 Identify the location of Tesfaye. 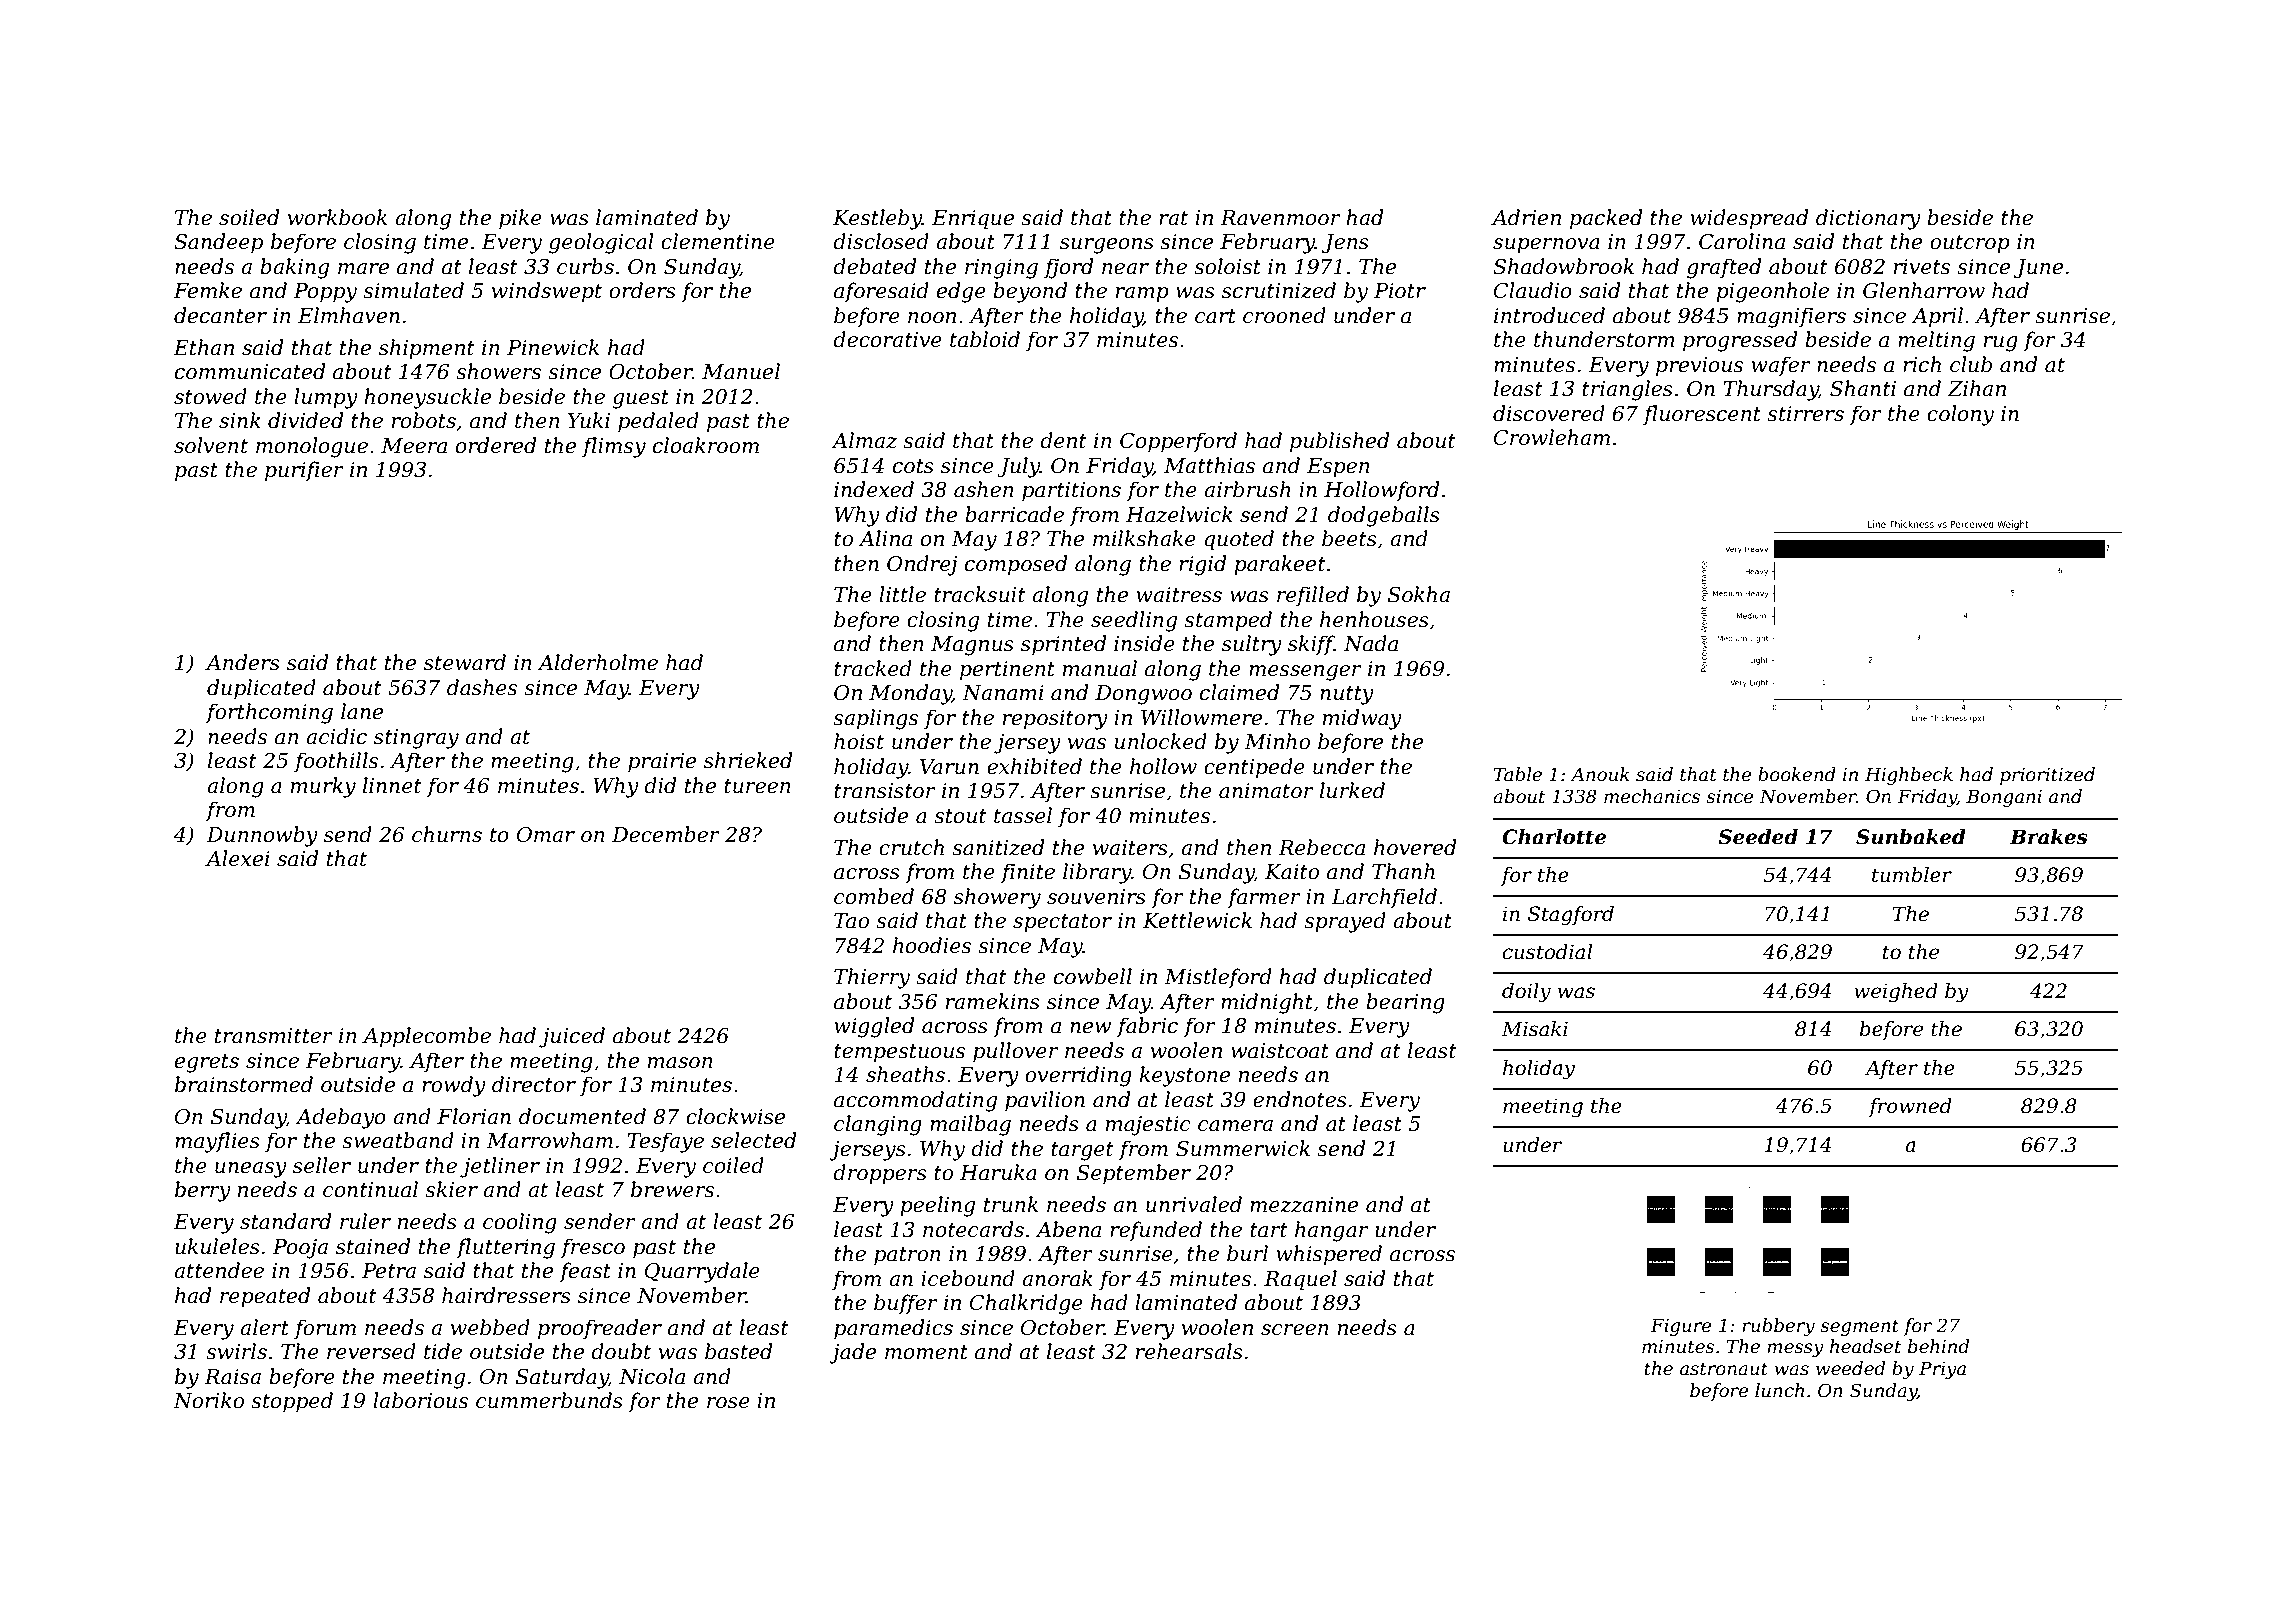
(666, 1142).
